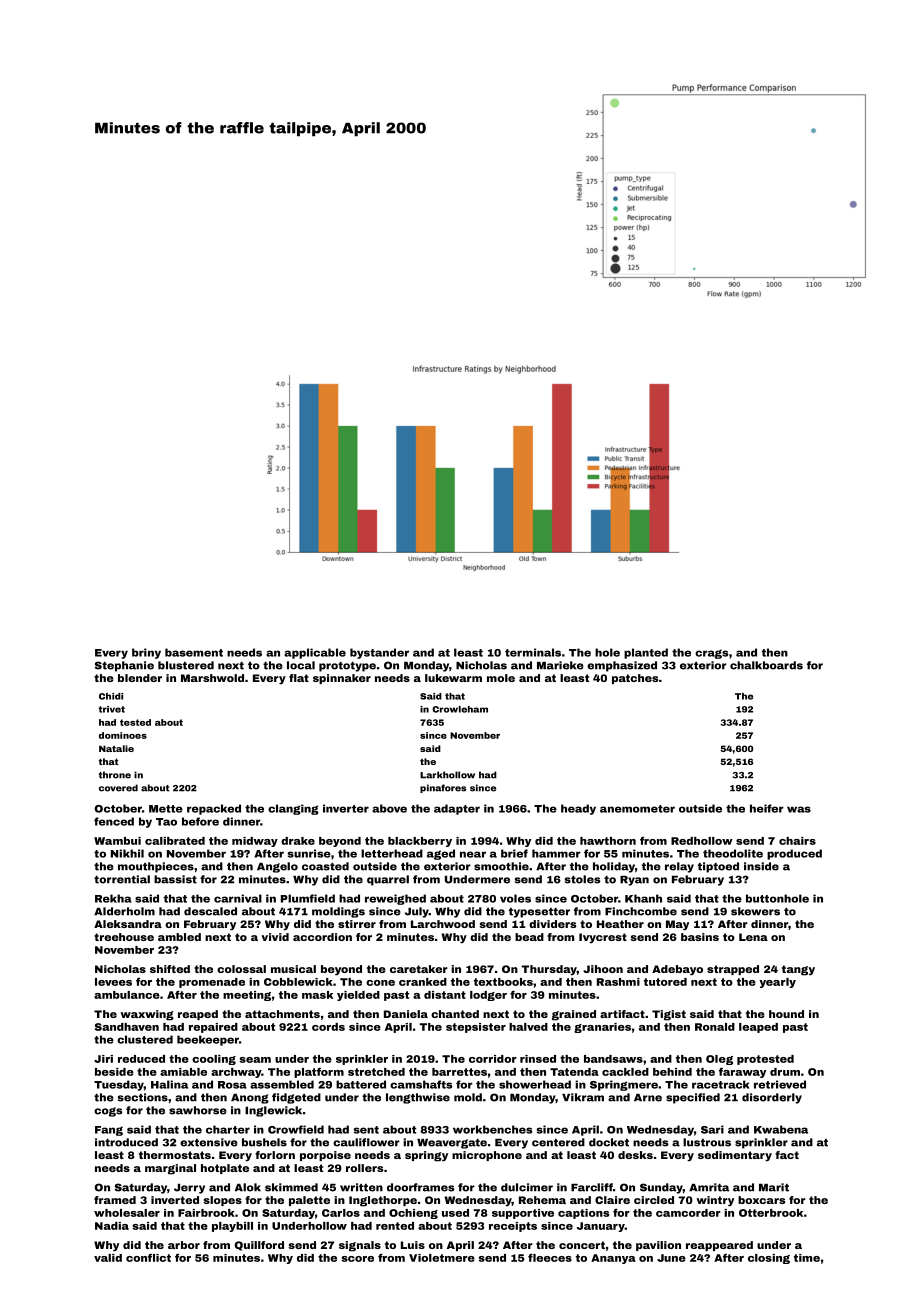 Image resolution: width=924 pixels, height=1308 pixels. I want to click on Tigist, so click(669, 1015).
